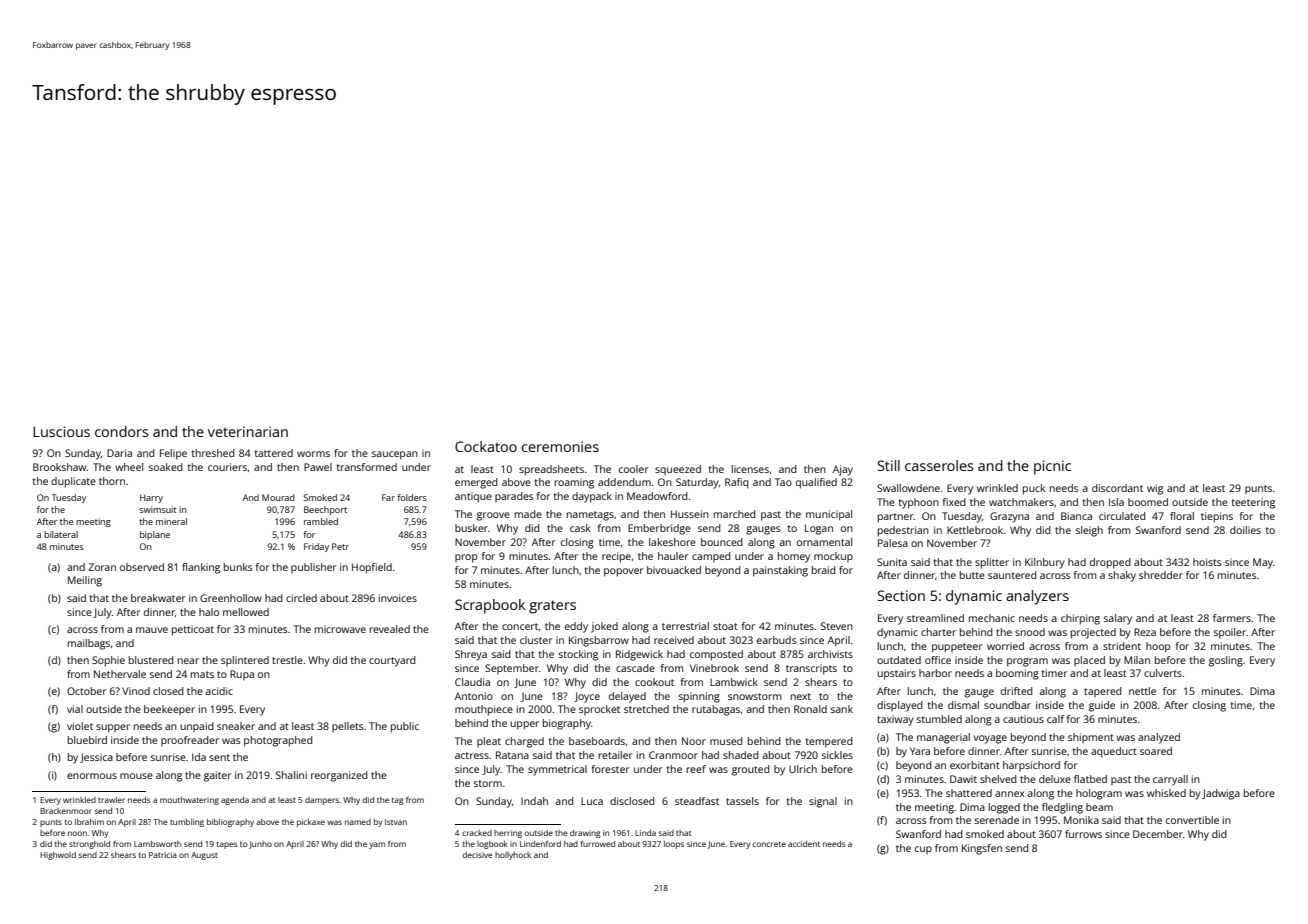 The image size is (1308, 924). What do you see at coordinates (236, 726) in the screenshot?
I see `sneaker` at bounding box center [236, 726].
